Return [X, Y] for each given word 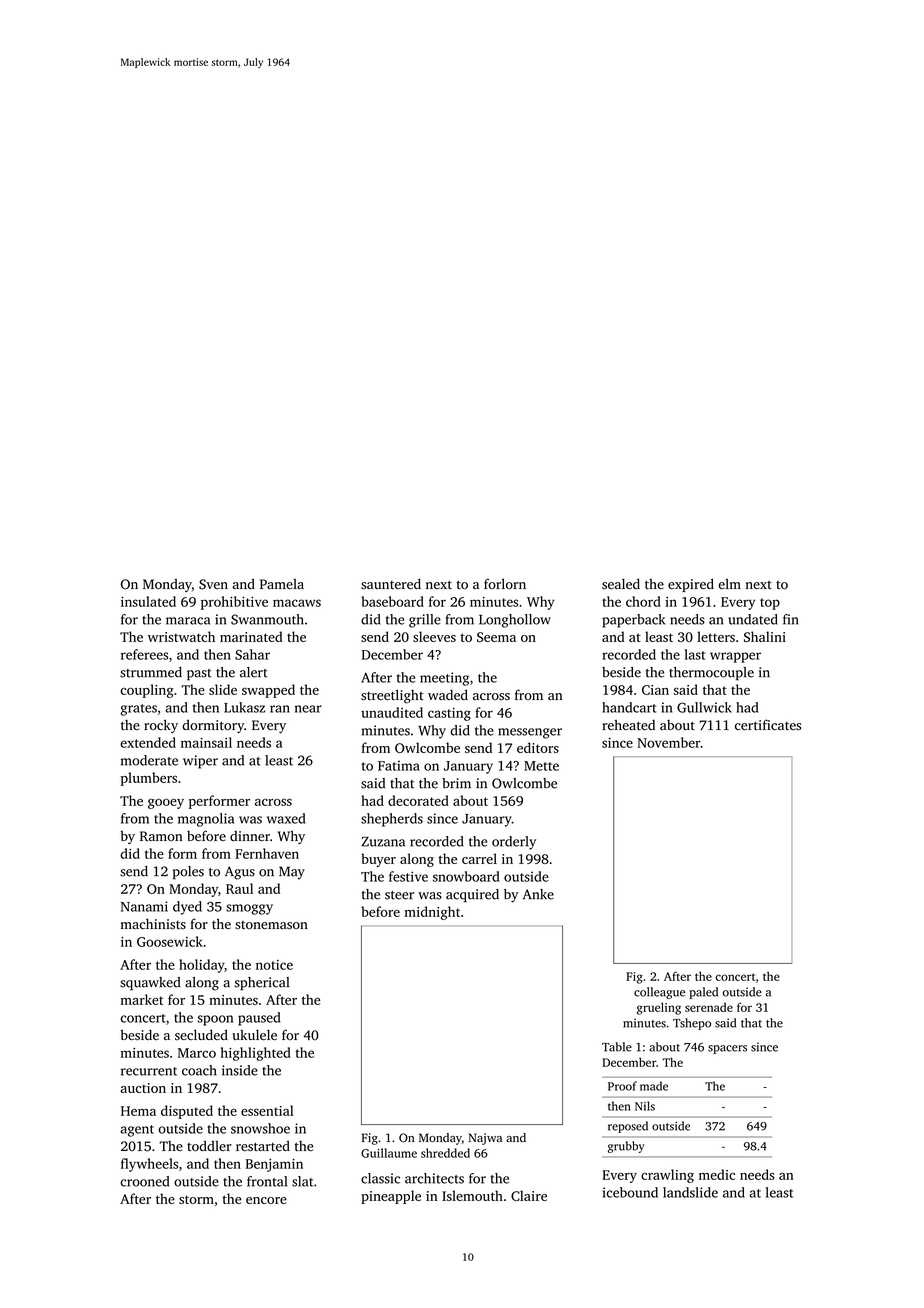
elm [729, 583]
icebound [630, 1192]
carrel [479, 858]
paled [703, 993]
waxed [286, 818]
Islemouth [472, 1195]
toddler [209, 1146]
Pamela [282, 584]
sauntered [391, 584]
